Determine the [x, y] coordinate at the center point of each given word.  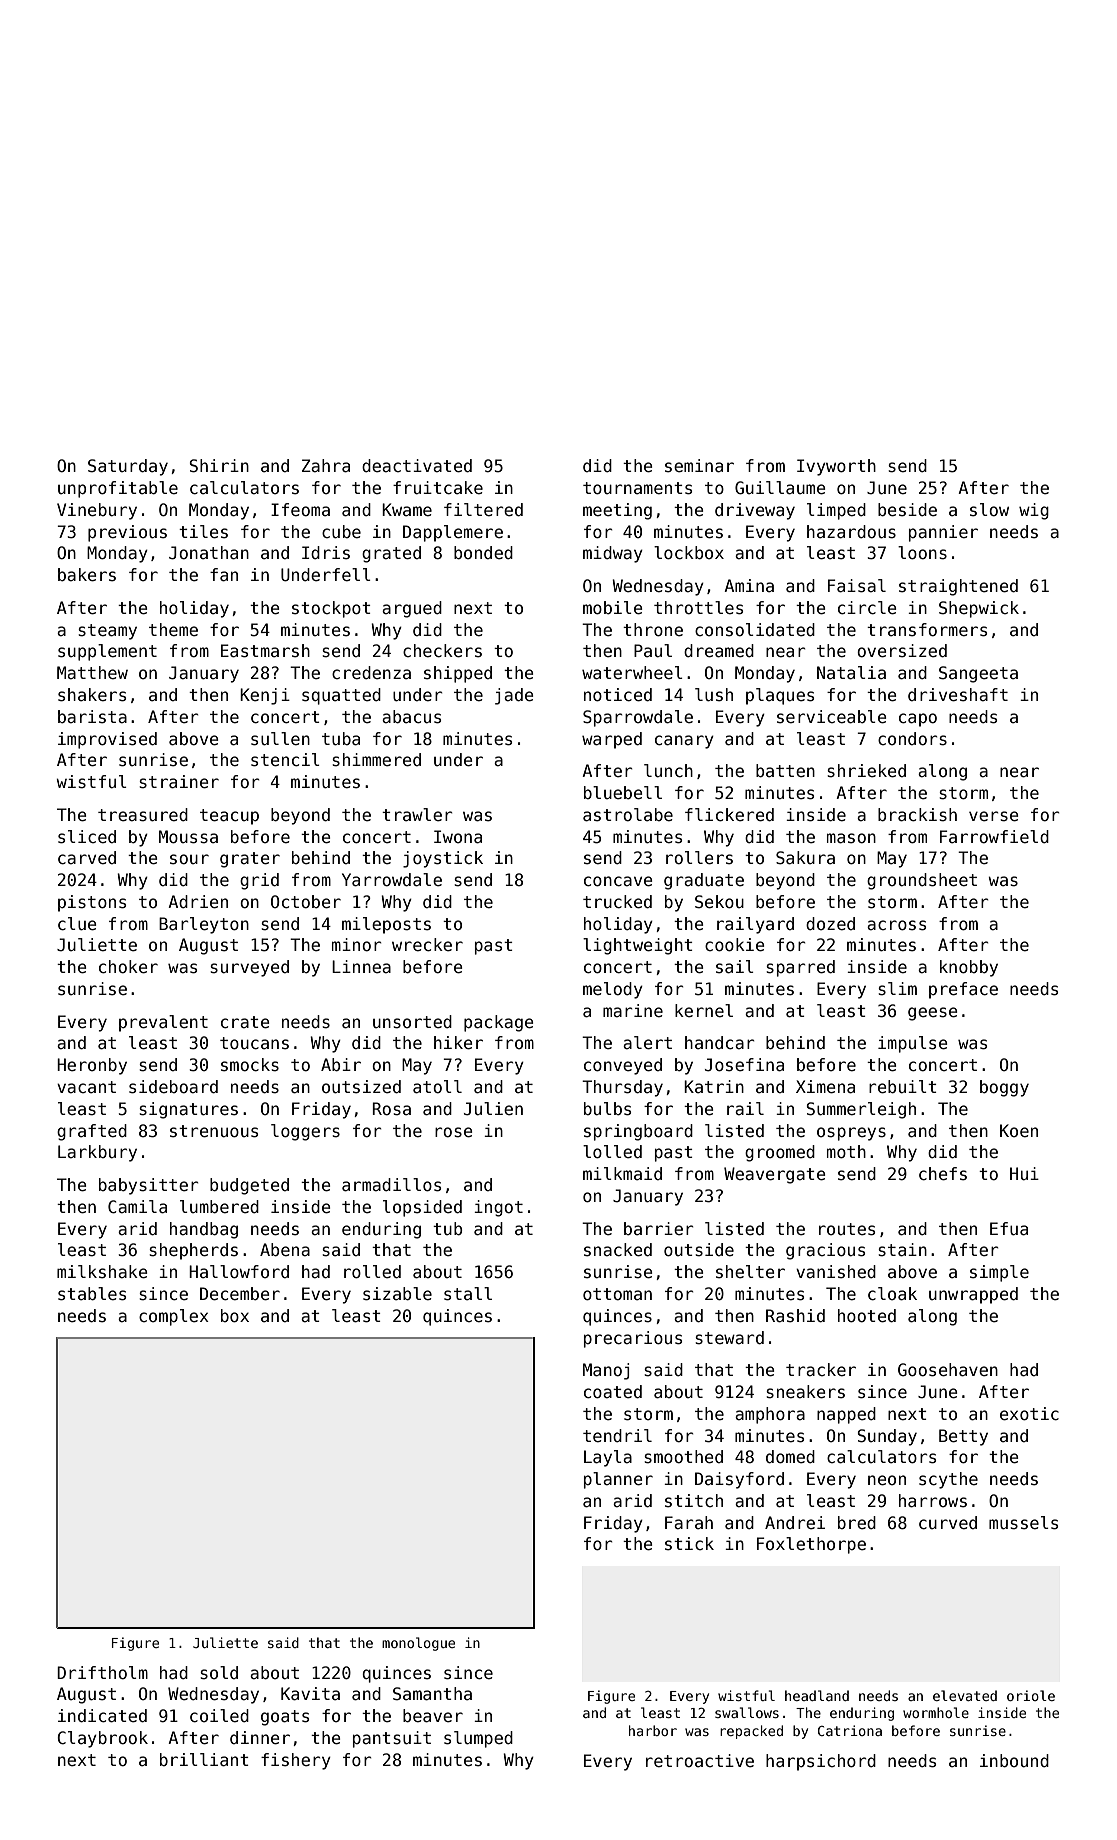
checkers [442, 651]
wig [1034, 511]
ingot [498, 1208]
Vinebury [97, 511]
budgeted [249, 1186]
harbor [653, 1730]
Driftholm [102, 1673]
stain [902, 1250]
